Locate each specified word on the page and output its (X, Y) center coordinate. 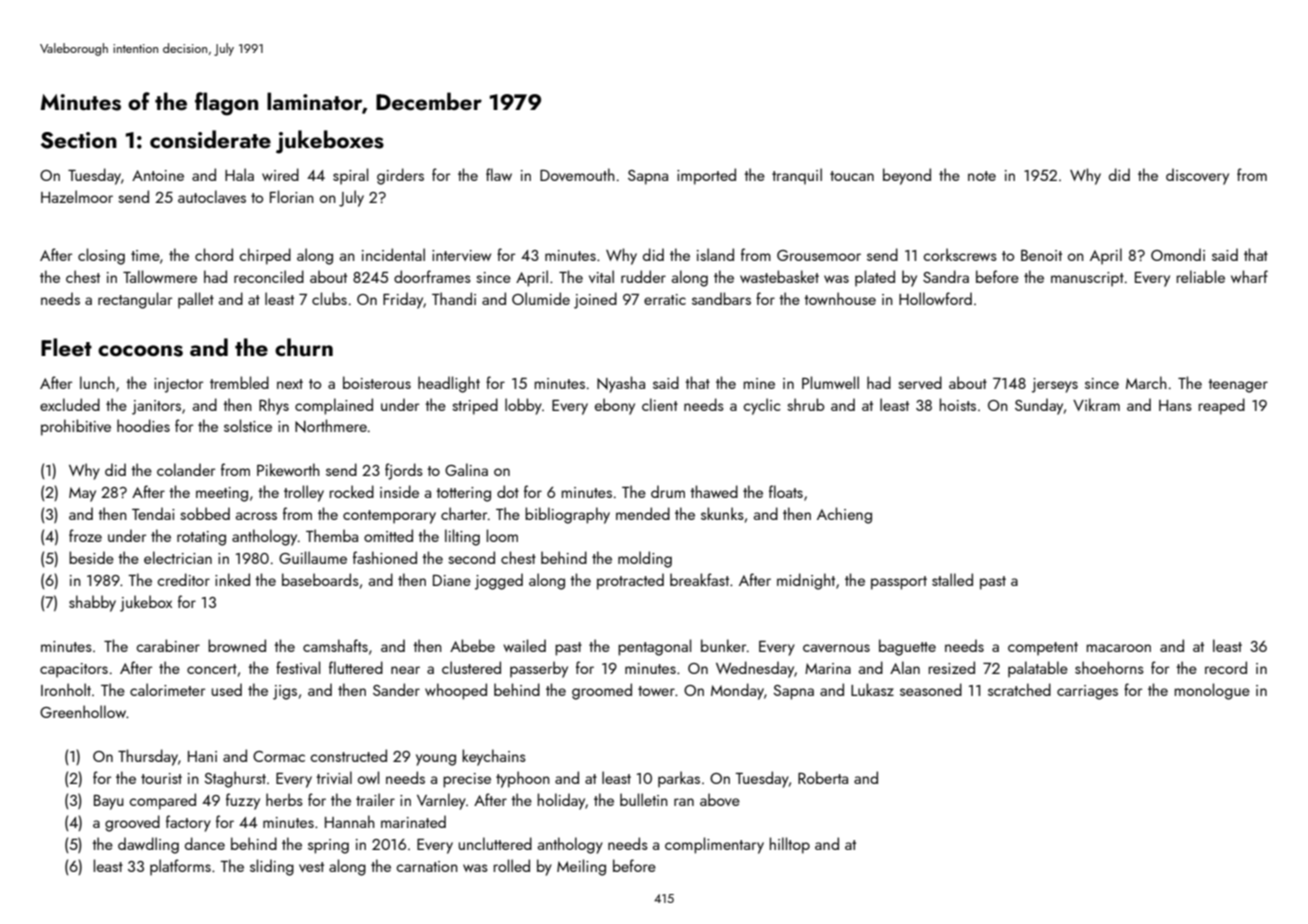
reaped (1222, 406)
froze (85, 535)
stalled (952, 579)
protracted (630, 581)
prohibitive (76, 427)
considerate (210, 139)
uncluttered (495, 843)
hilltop (790, 845)
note (982, 176)
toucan (852, 176)
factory (188, 823)
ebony (615, 406)
